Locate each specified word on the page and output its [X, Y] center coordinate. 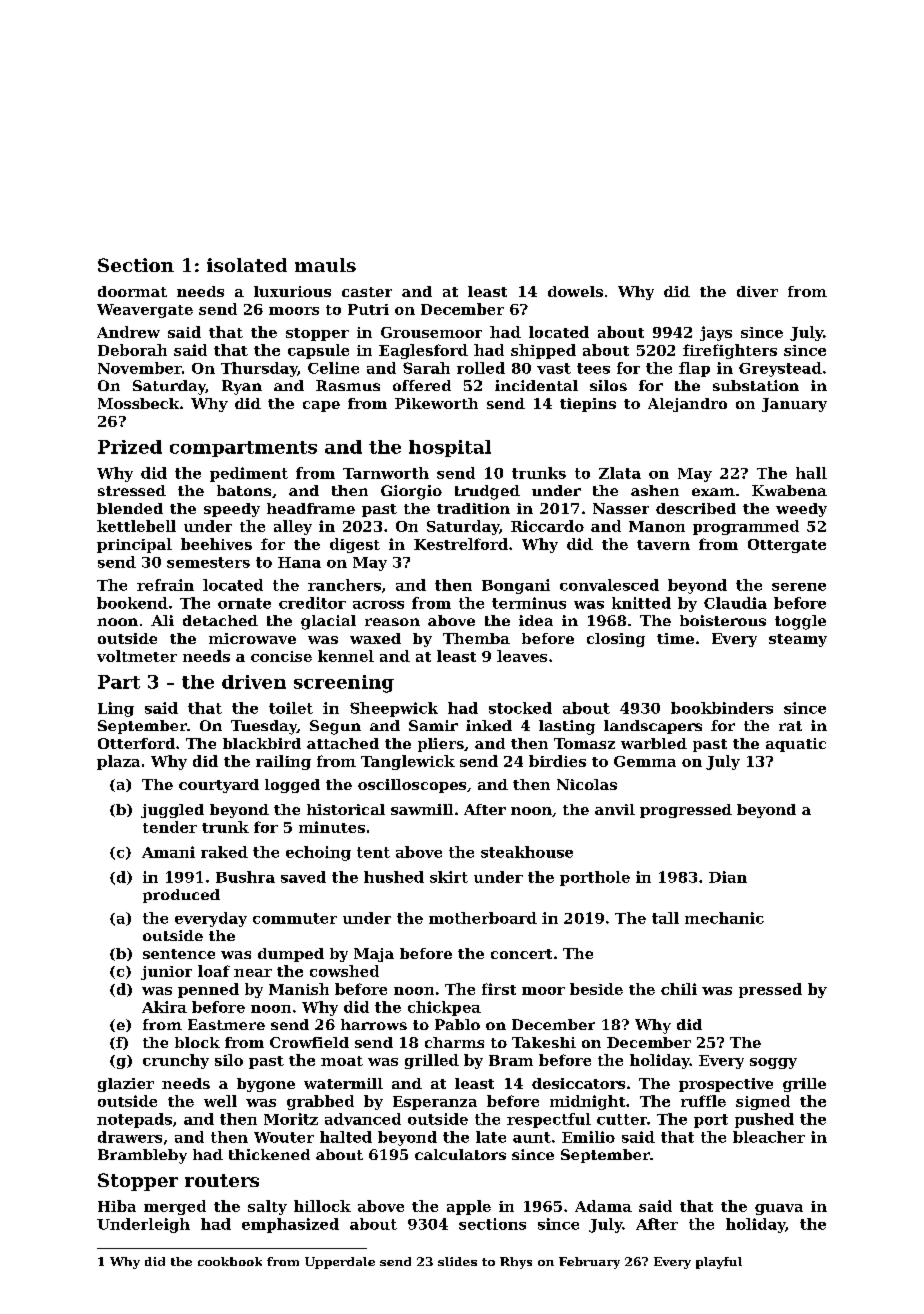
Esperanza [435, 1103]
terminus [529, 603]
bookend [132, 603]
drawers [130, 1137]
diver [757, 291]
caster [367, 292]
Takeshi [544, 1042]
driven [254, 682]
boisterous [723, 620]
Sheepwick [394, 709]
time [675, 638]
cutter [622, 1119]
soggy [773, 1063]
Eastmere [226, 1024]
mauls [325, 265]
